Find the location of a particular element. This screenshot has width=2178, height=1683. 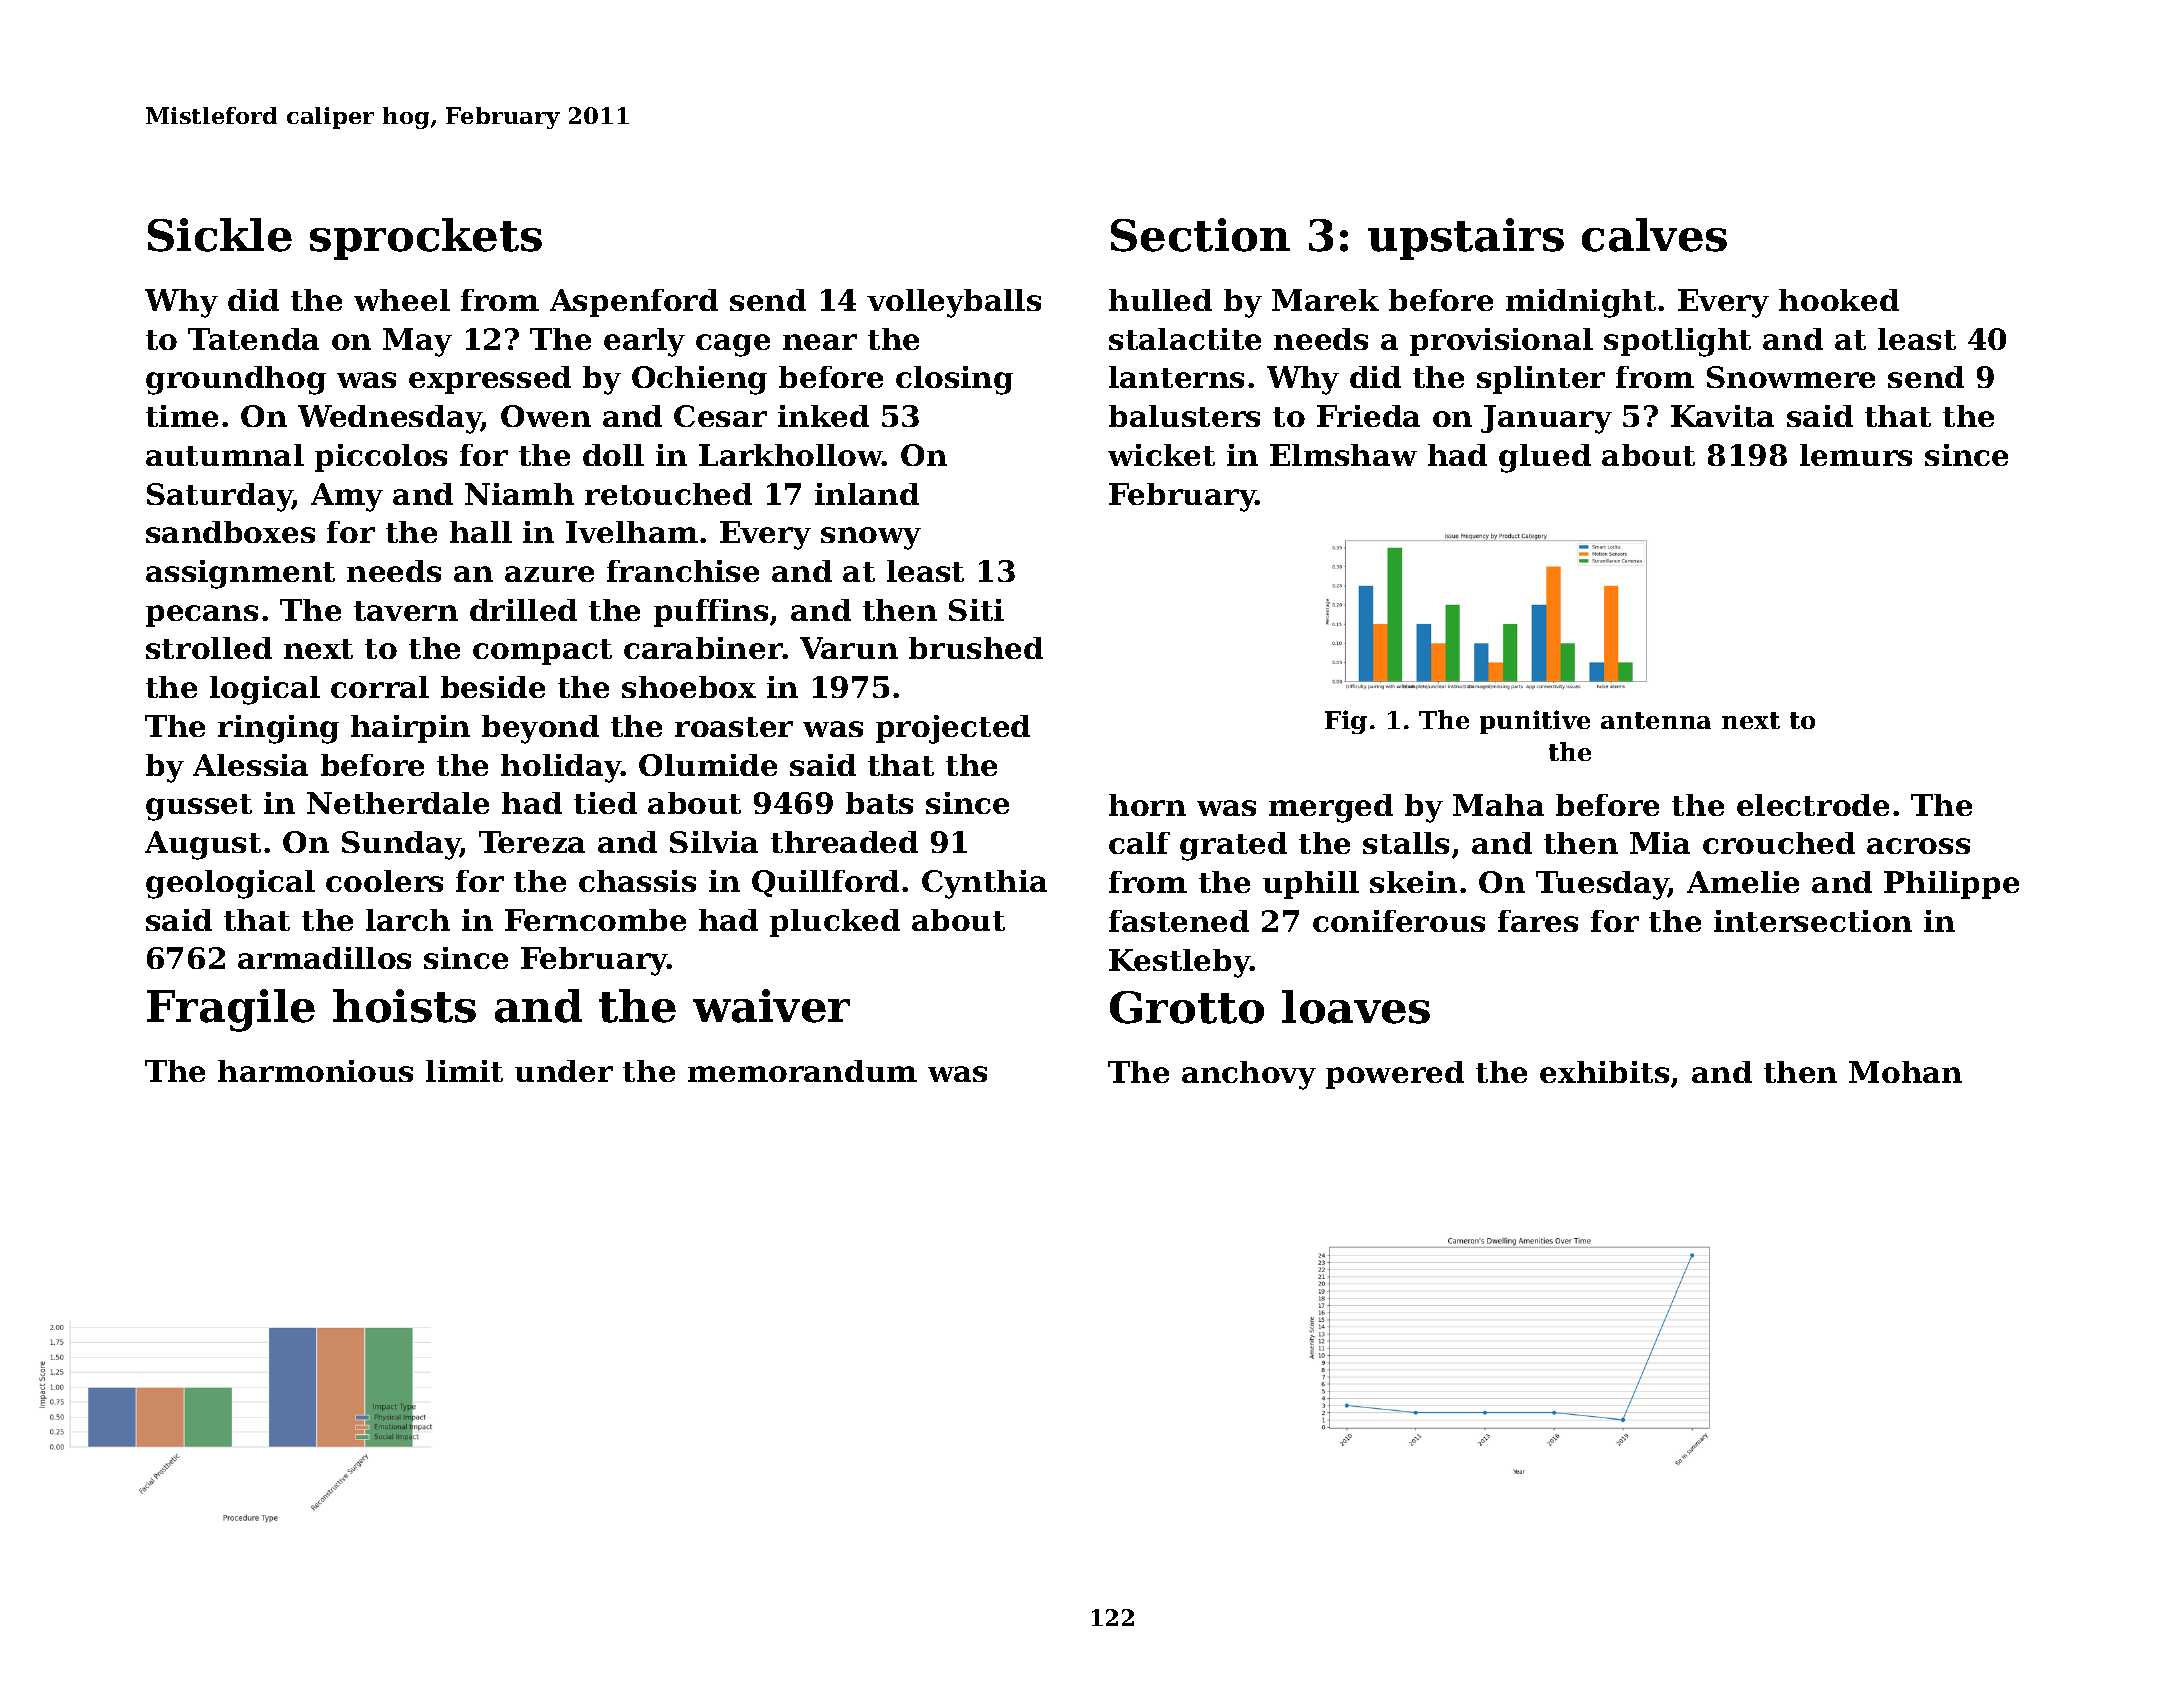

Sickle is located at coordinates (220, 235).
